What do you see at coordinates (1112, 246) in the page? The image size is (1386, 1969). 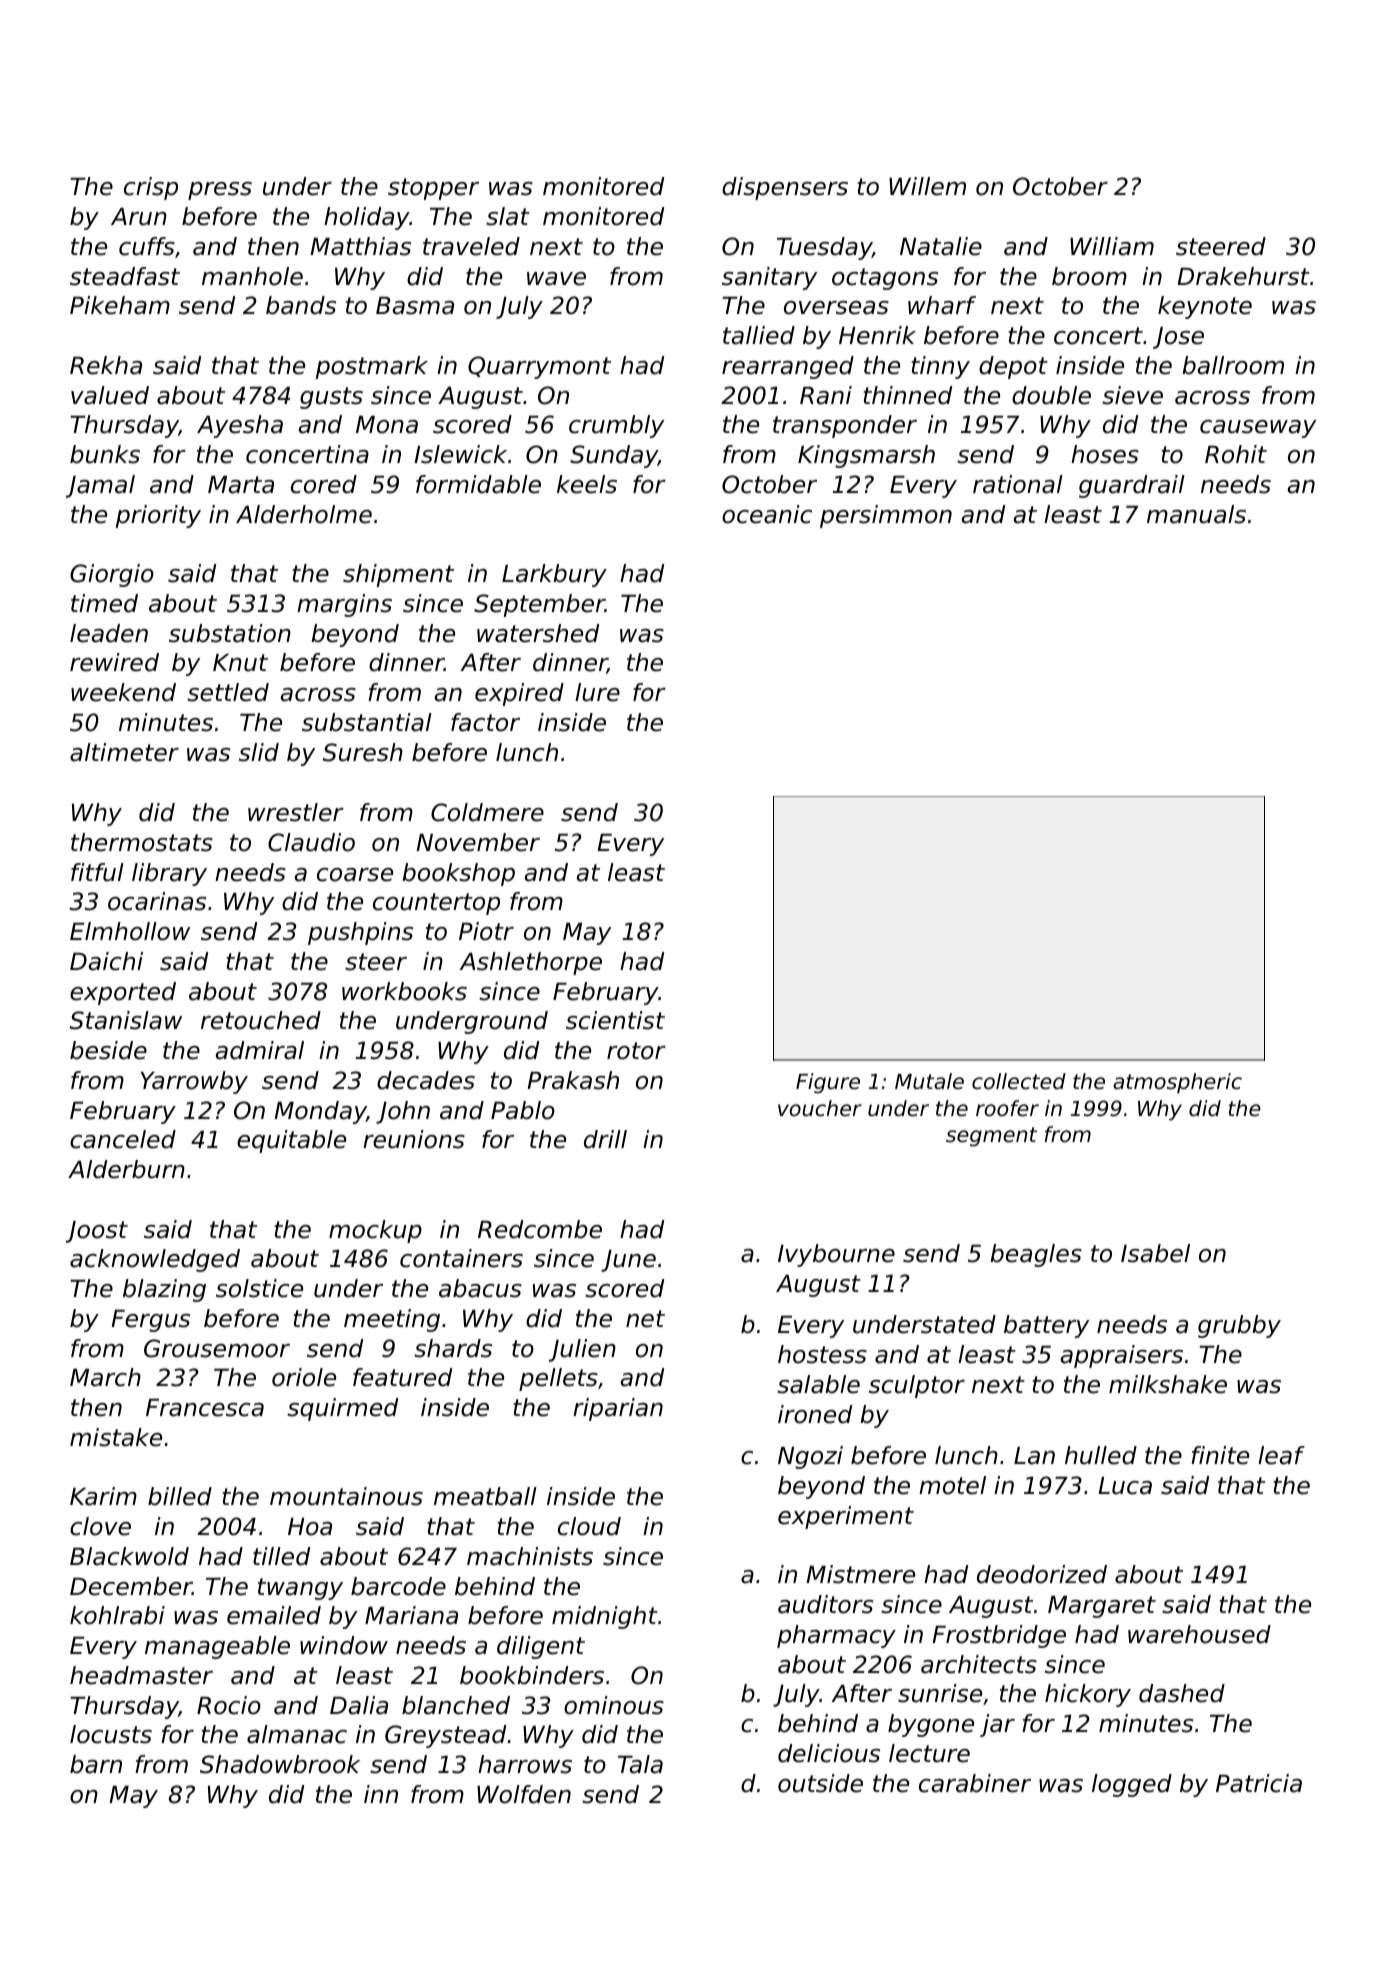 I see `William` at bounding box center [1112, 246].
